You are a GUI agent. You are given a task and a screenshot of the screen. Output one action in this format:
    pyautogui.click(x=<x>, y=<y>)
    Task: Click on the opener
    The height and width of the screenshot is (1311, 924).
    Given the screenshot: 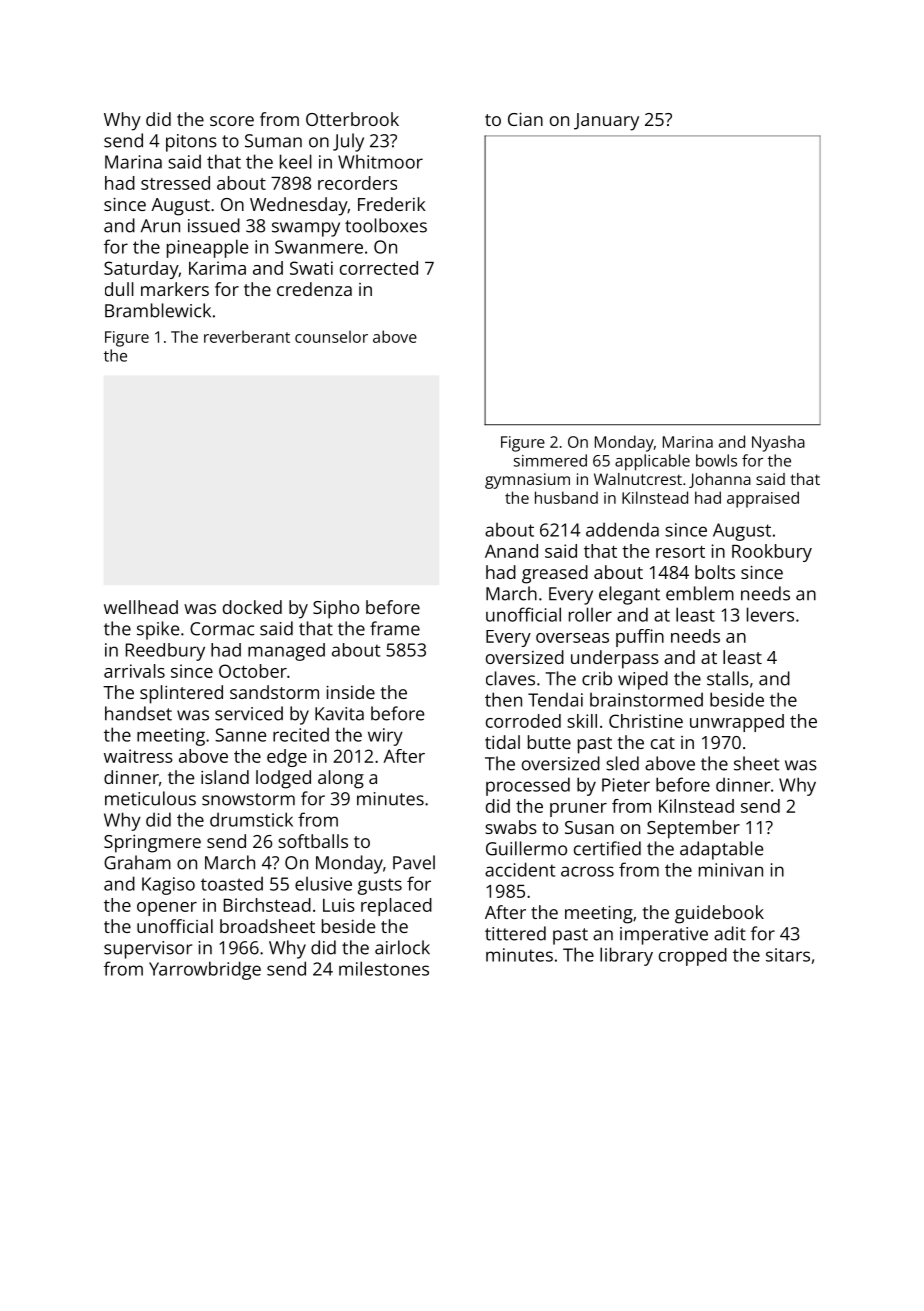 What is the action you would take?
    pyautogui.click(x=167, y=909)
